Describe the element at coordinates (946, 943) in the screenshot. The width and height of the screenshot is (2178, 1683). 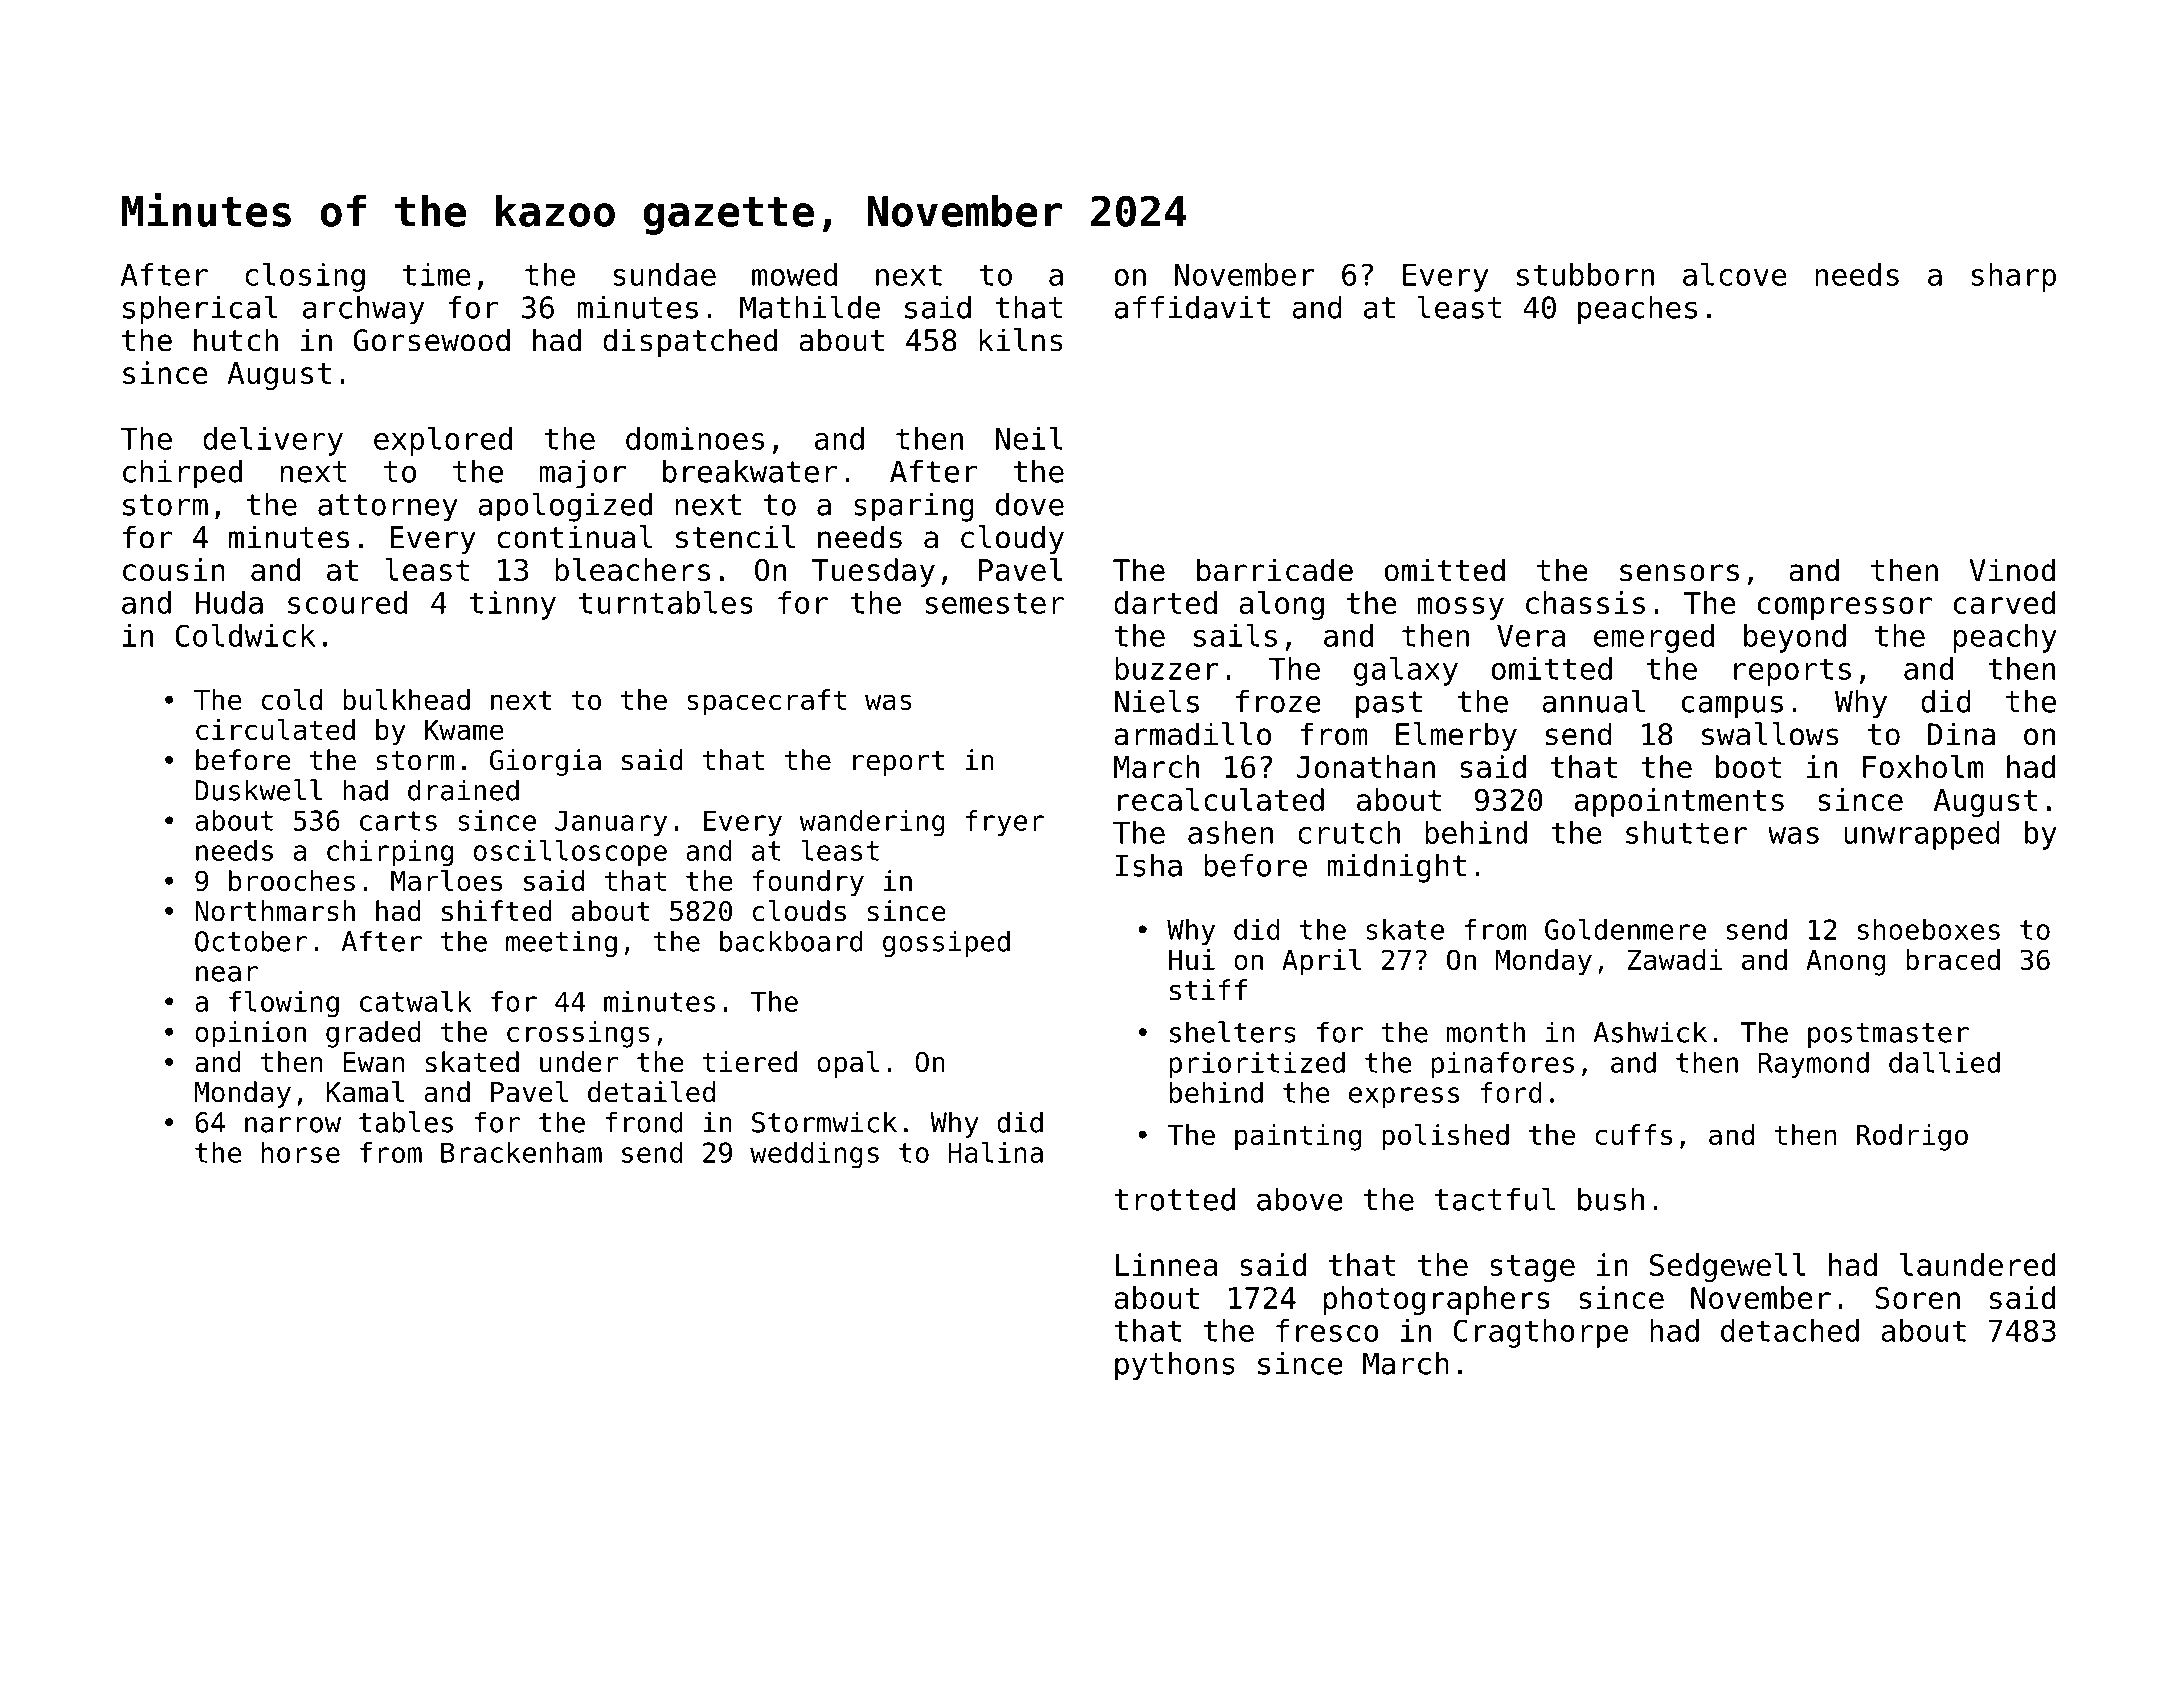
I see `gossiped` at that location.
